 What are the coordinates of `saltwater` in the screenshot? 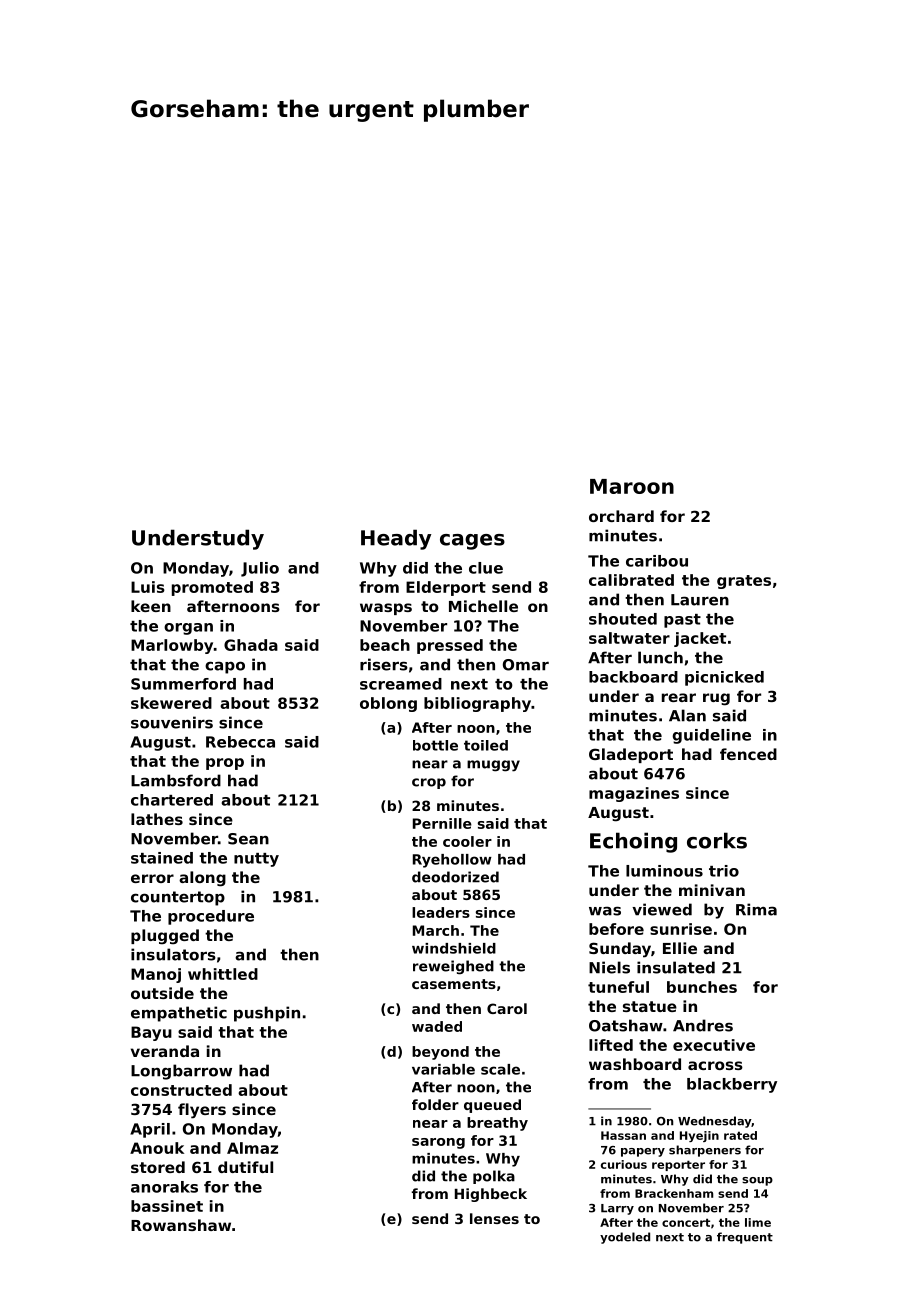 It's located at (629, 638).
